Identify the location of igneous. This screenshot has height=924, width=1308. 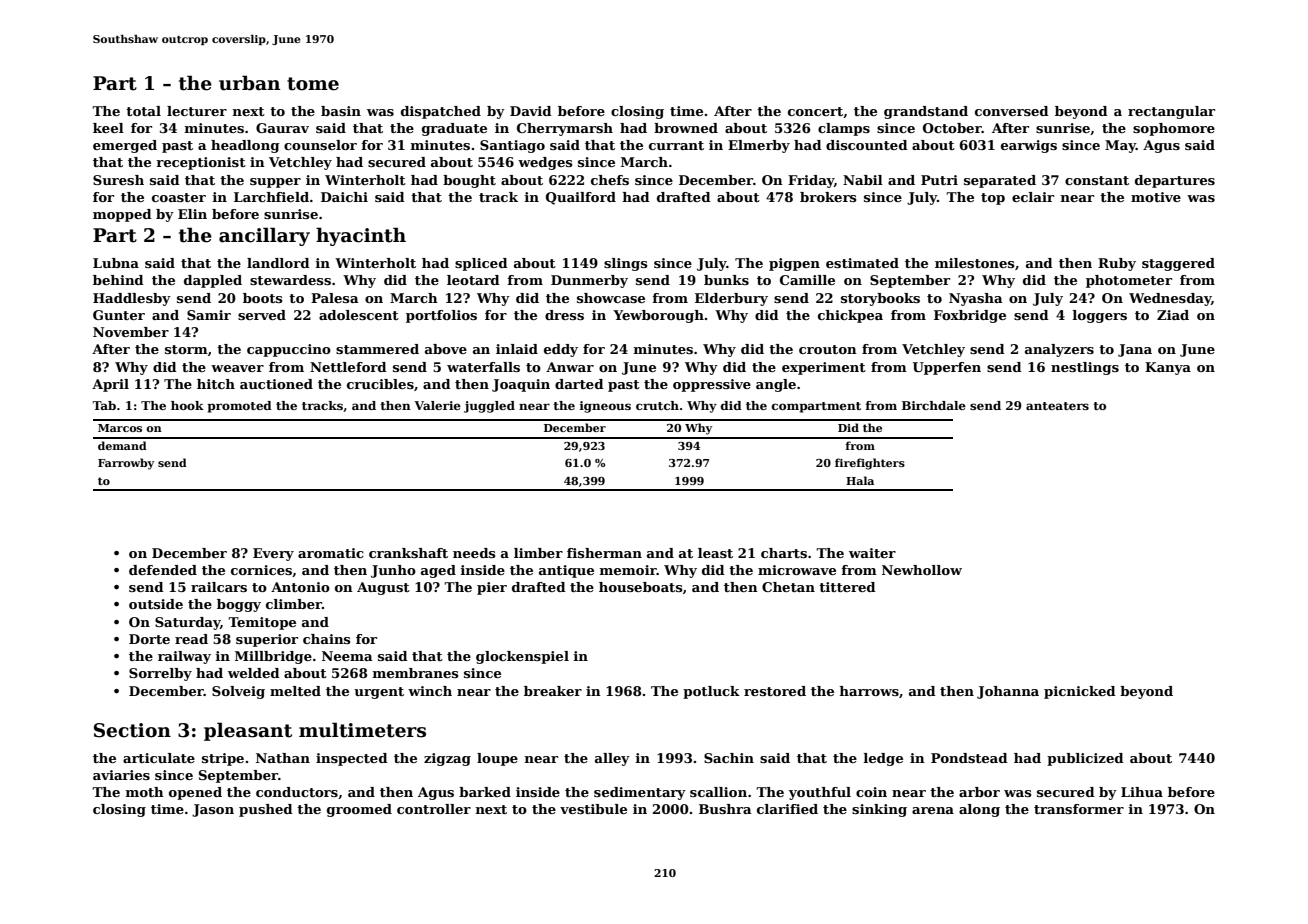
(605, 407).
